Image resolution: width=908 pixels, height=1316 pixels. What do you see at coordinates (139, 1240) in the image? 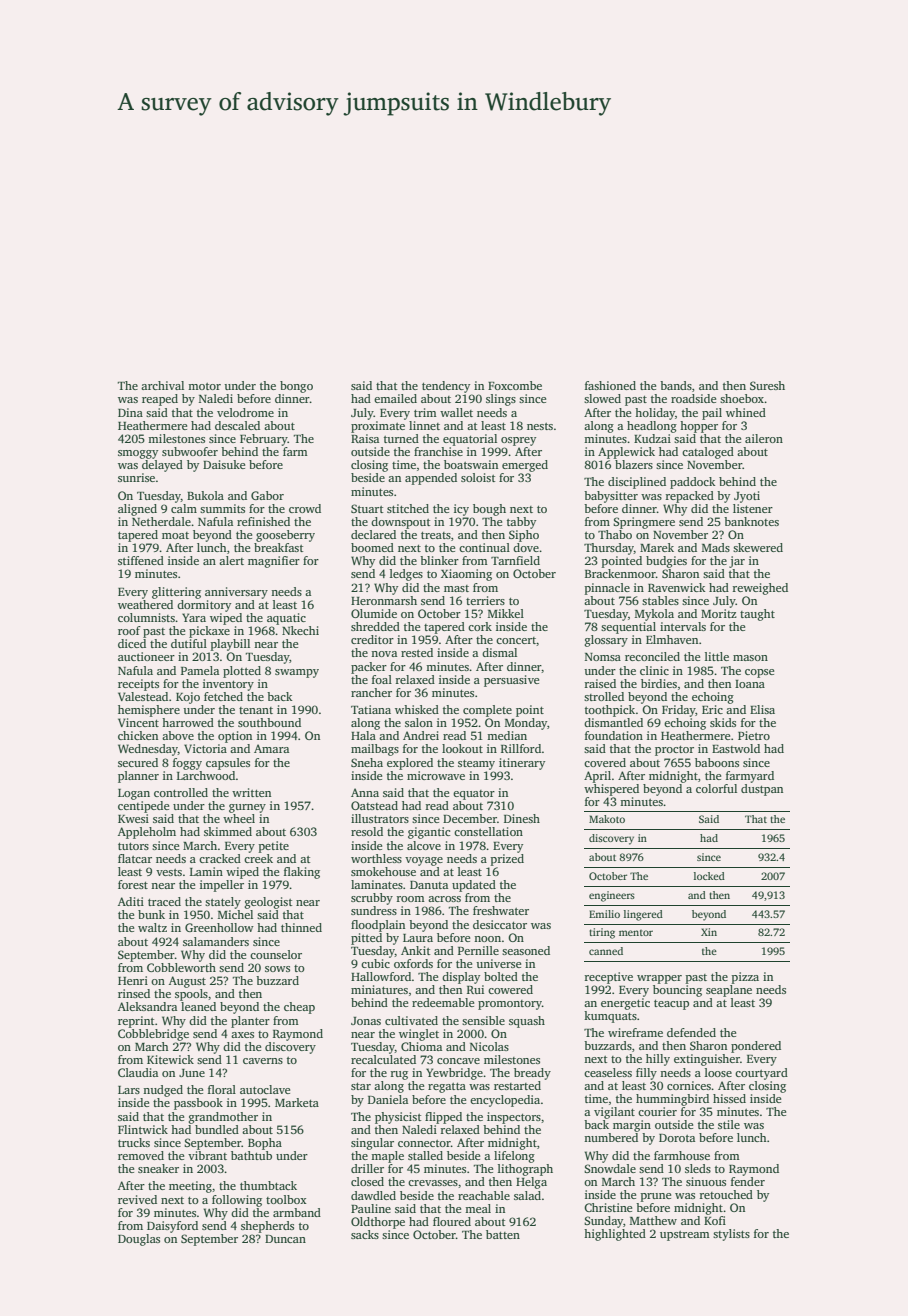
I see `Douglas` at bounding box center [139, 1240].
